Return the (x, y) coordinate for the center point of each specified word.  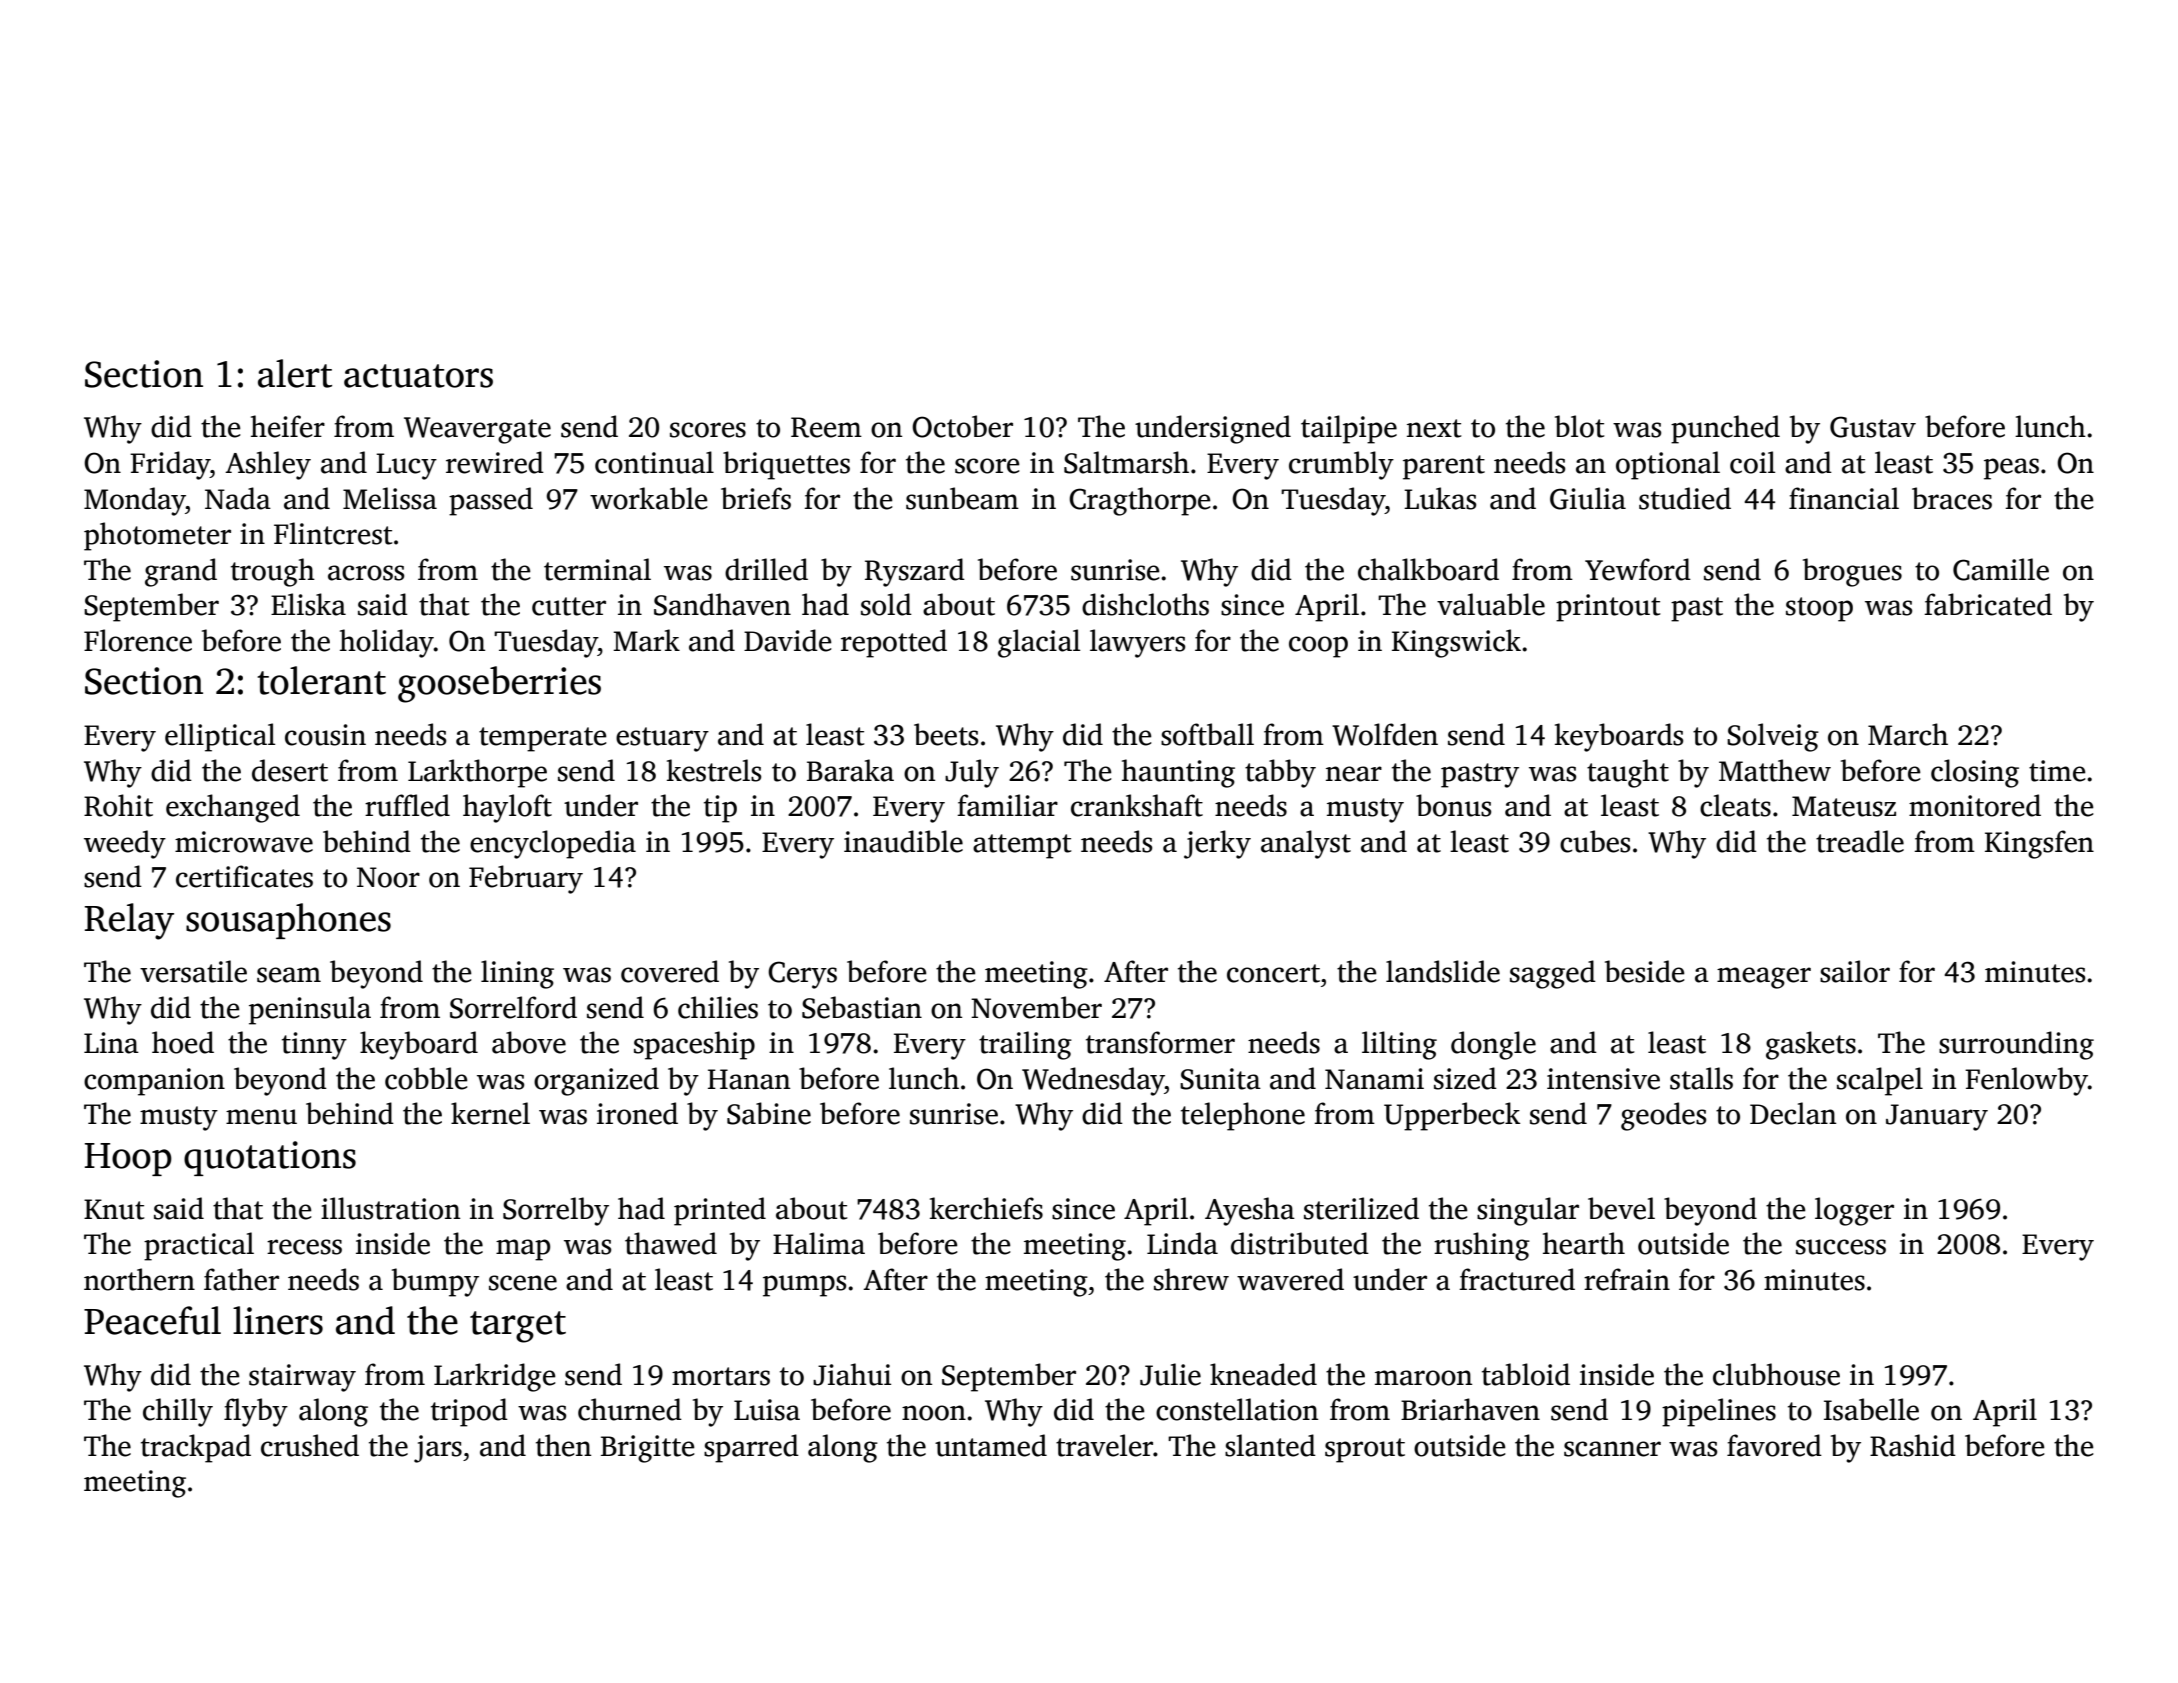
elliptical (220, 737)
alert (295, 373)
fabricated (1988, 604)
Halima (819, 1243)
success (1841, 1247)
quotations (270, 1158)
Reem (826, 427)
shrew (1191, 1279)
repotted (894, 643)
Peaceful (152, 1320)
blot (1579, 426)
